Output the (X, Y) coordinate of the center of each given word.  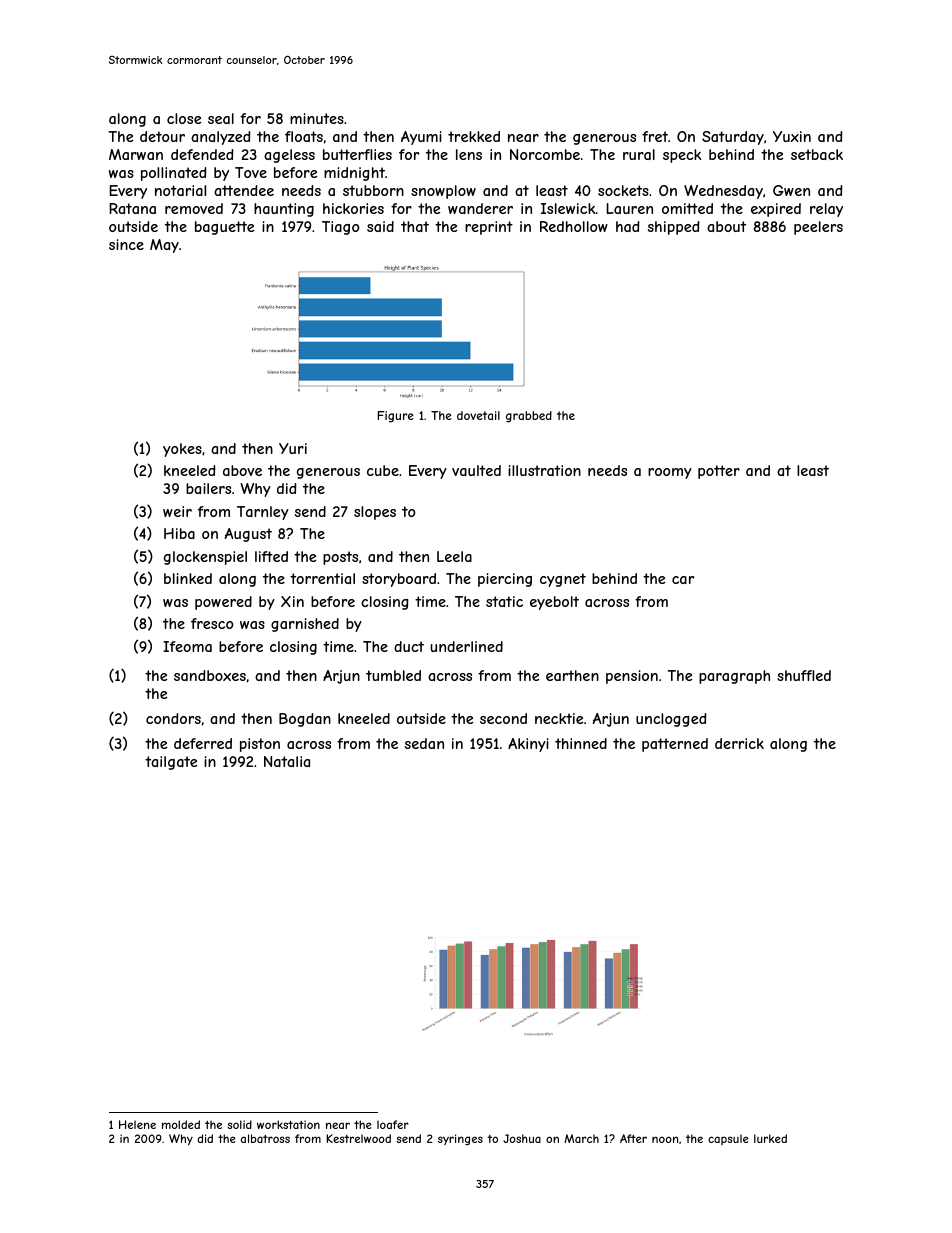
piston (260, 745)
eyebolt (554, 603)
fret (655, 136)
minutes (317, 118)
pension (632, 677)
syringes (460, 1139)
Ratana (132, 208)
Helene (137, 1124)
